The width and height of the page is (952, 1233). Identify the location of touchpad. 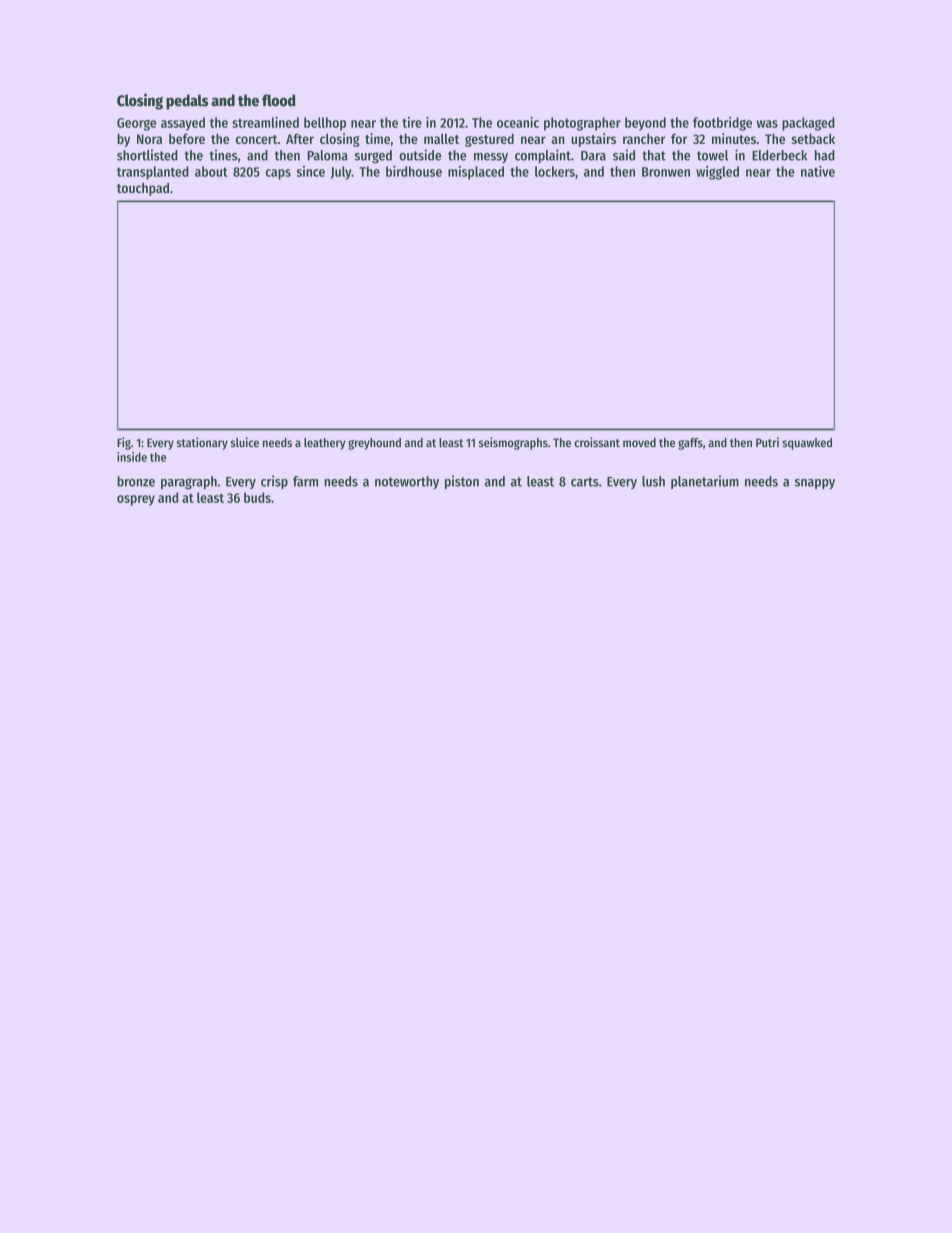
(143, 189).
